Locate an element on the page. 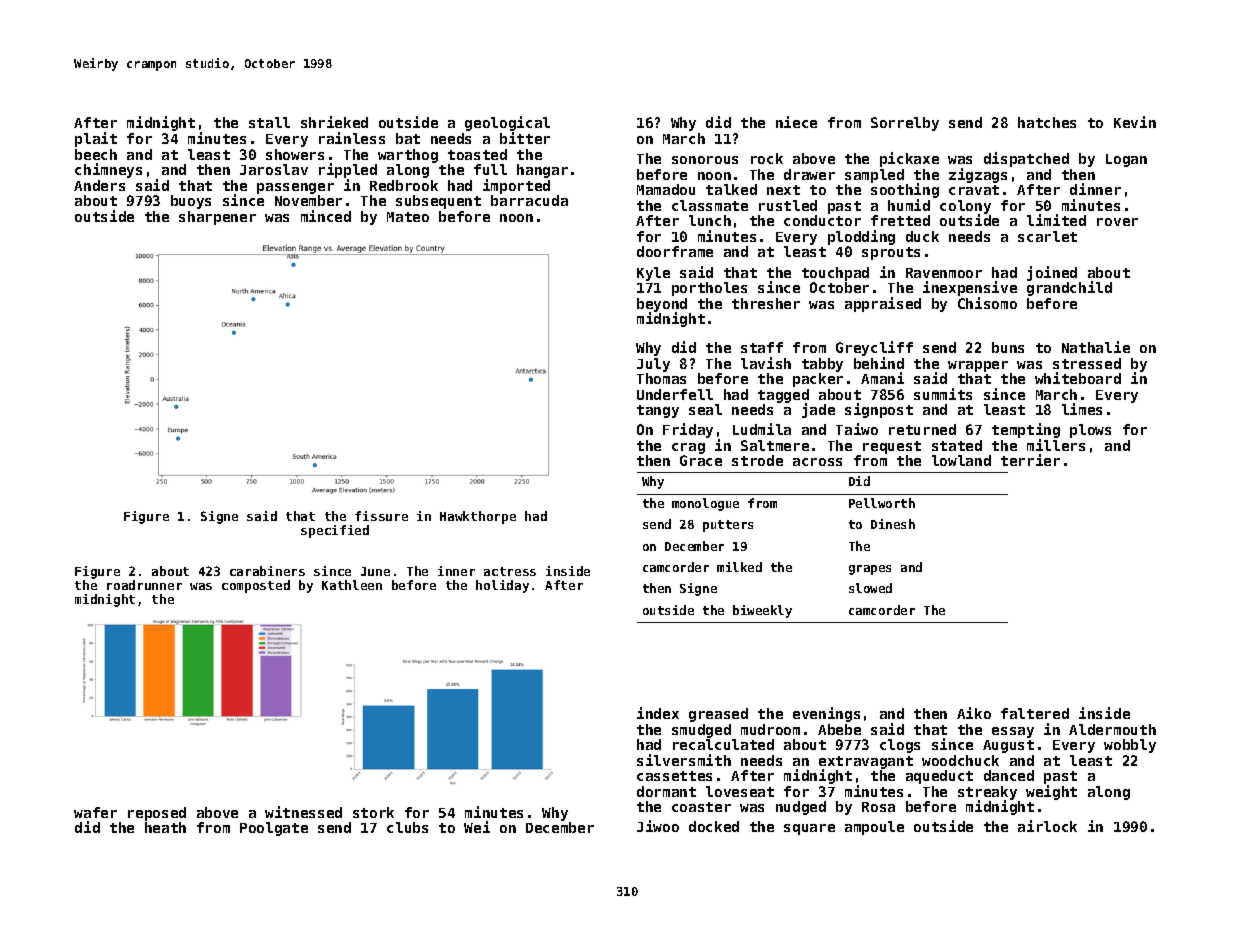 The width and height of the page is (1233, 952). dispatched is located at coordinates (1026, 159).
